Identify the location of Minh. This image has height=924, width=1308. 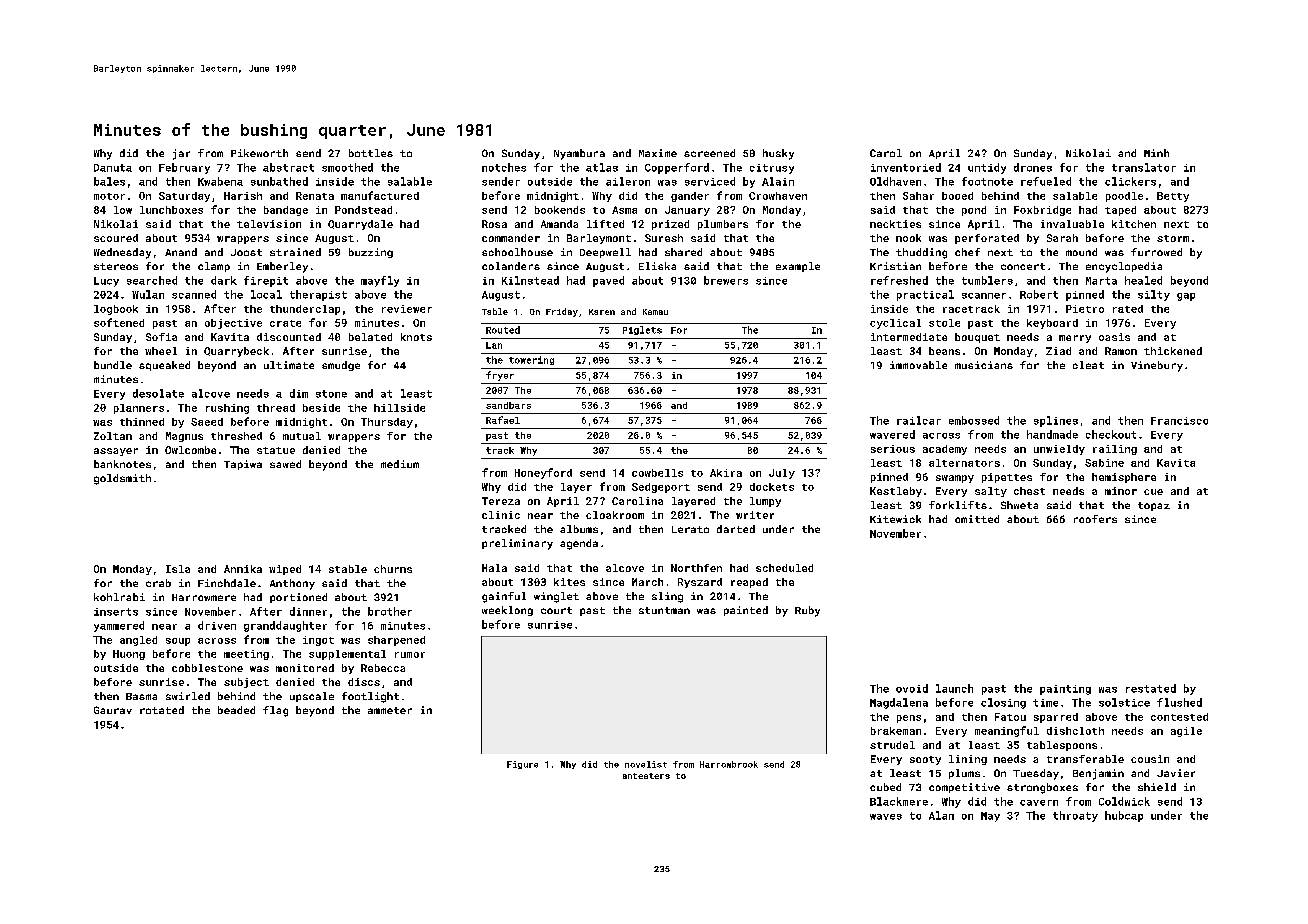
(1156, 153).
